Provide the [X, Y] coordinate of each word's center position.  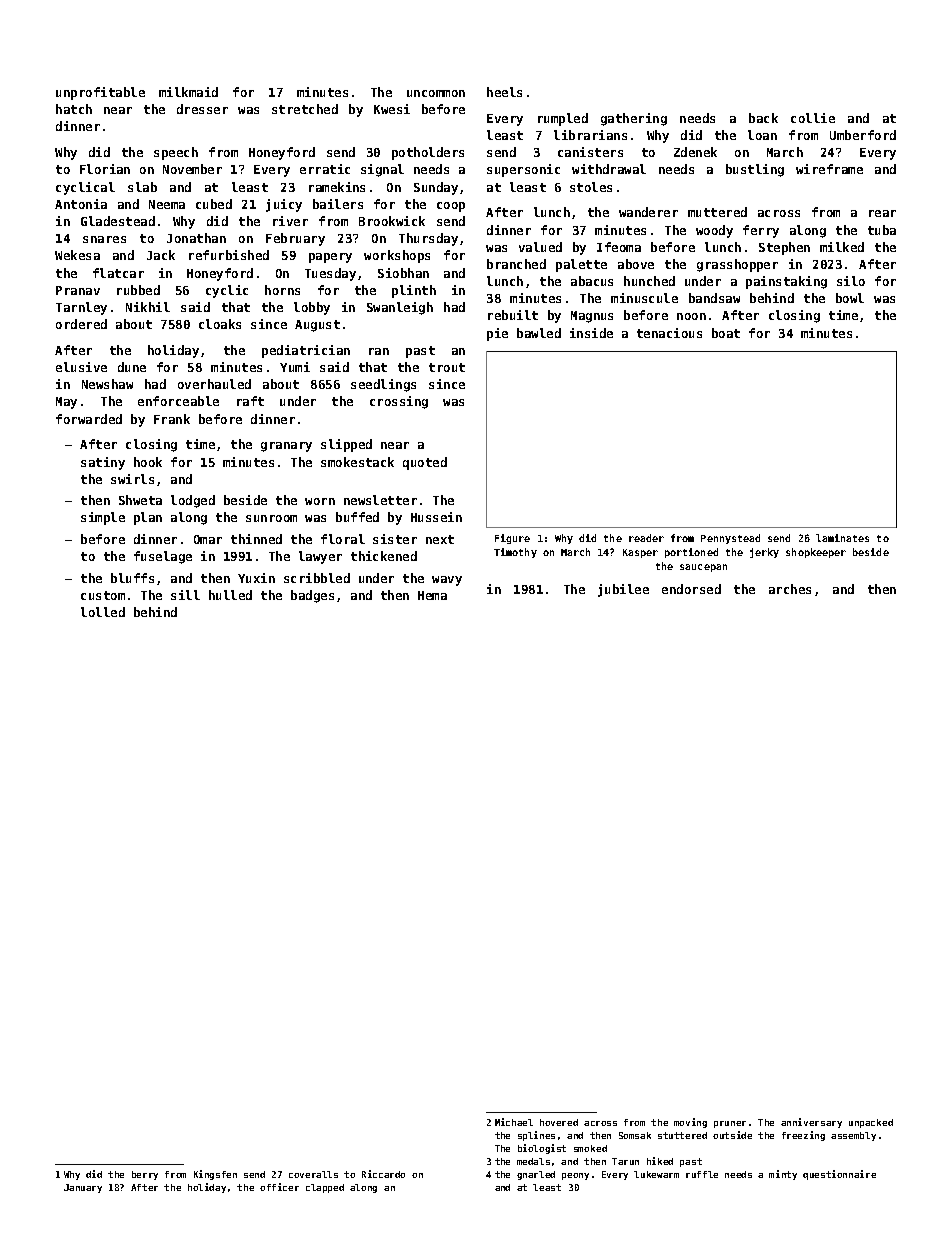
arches [790, 589]
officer [279, 1187]
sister [395, 539]
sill [185, 595]
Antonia [81, 204]
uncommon [436, 93]
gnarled [536, 1175]
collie [813, 118]
